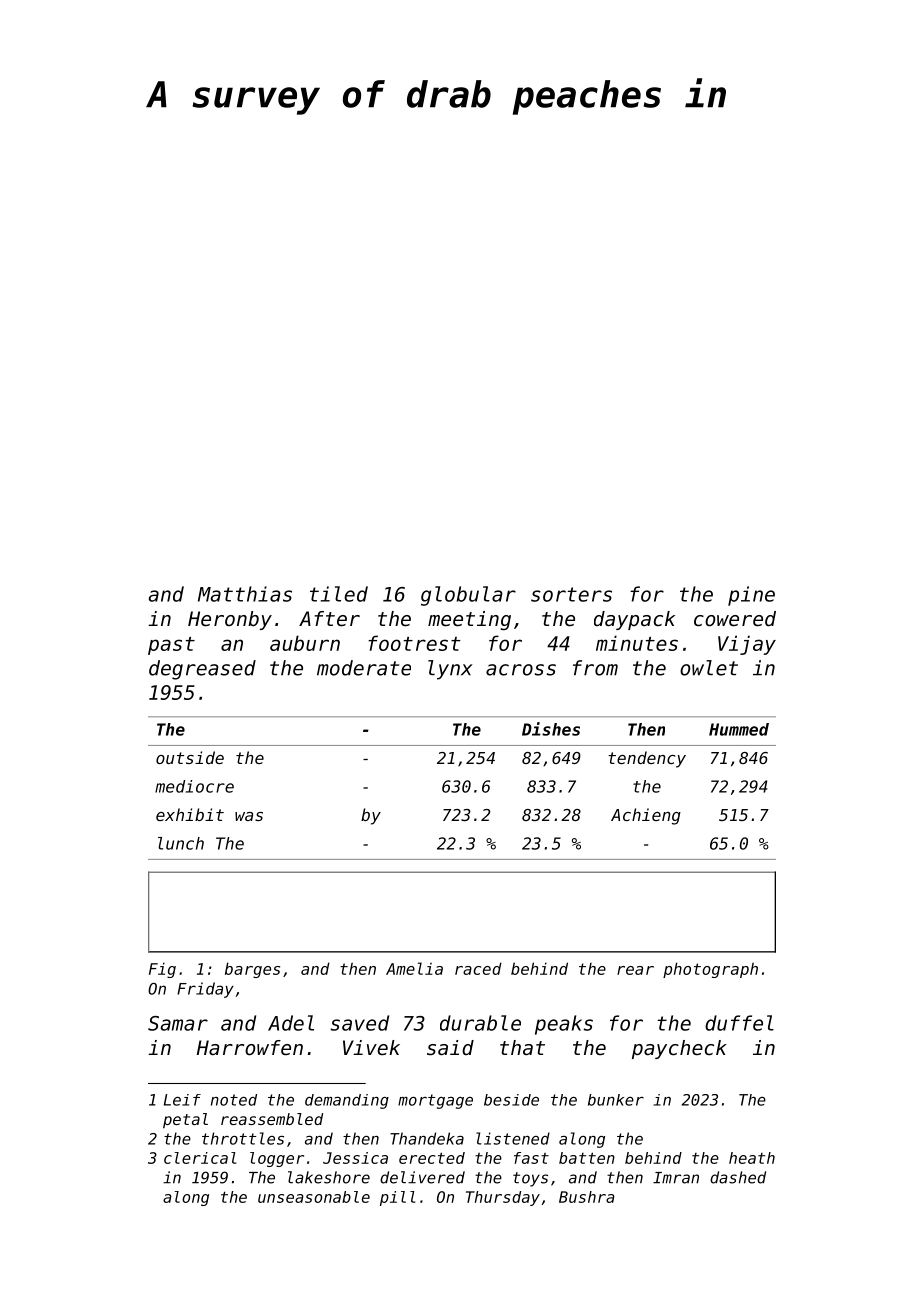 This document has height=1311, width=924. Describe the element at coordinates (571, 594) in the document. I see `sorters` at that location.
